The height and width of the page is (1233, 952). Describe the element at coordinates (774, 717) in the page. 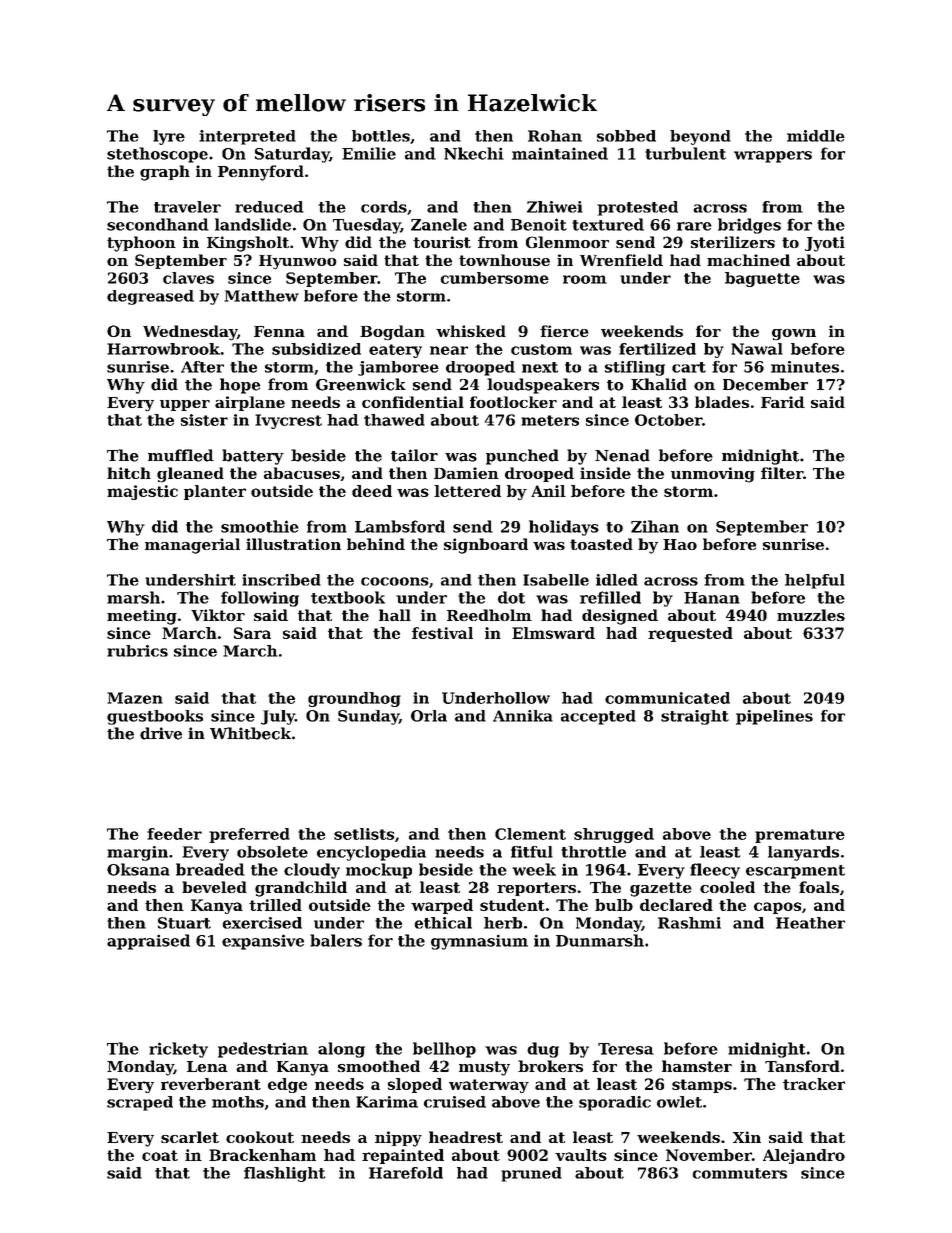

I see `pipelines` at that location.
